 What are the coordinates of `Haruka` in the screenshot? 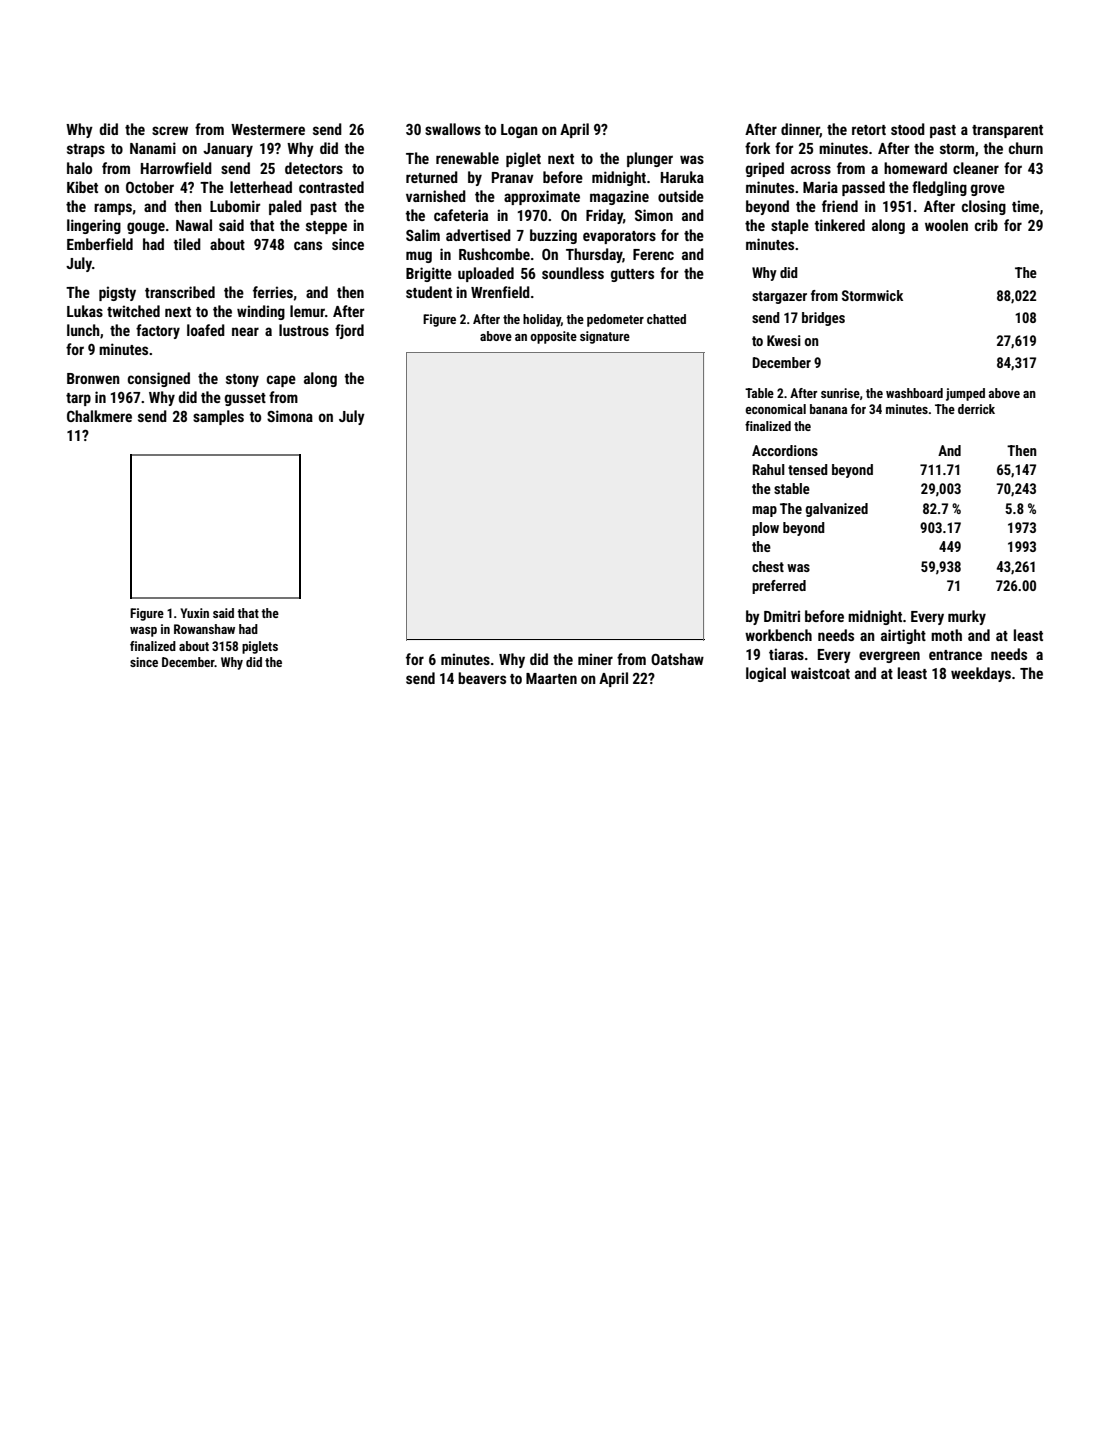 It's located at (682, 177).
